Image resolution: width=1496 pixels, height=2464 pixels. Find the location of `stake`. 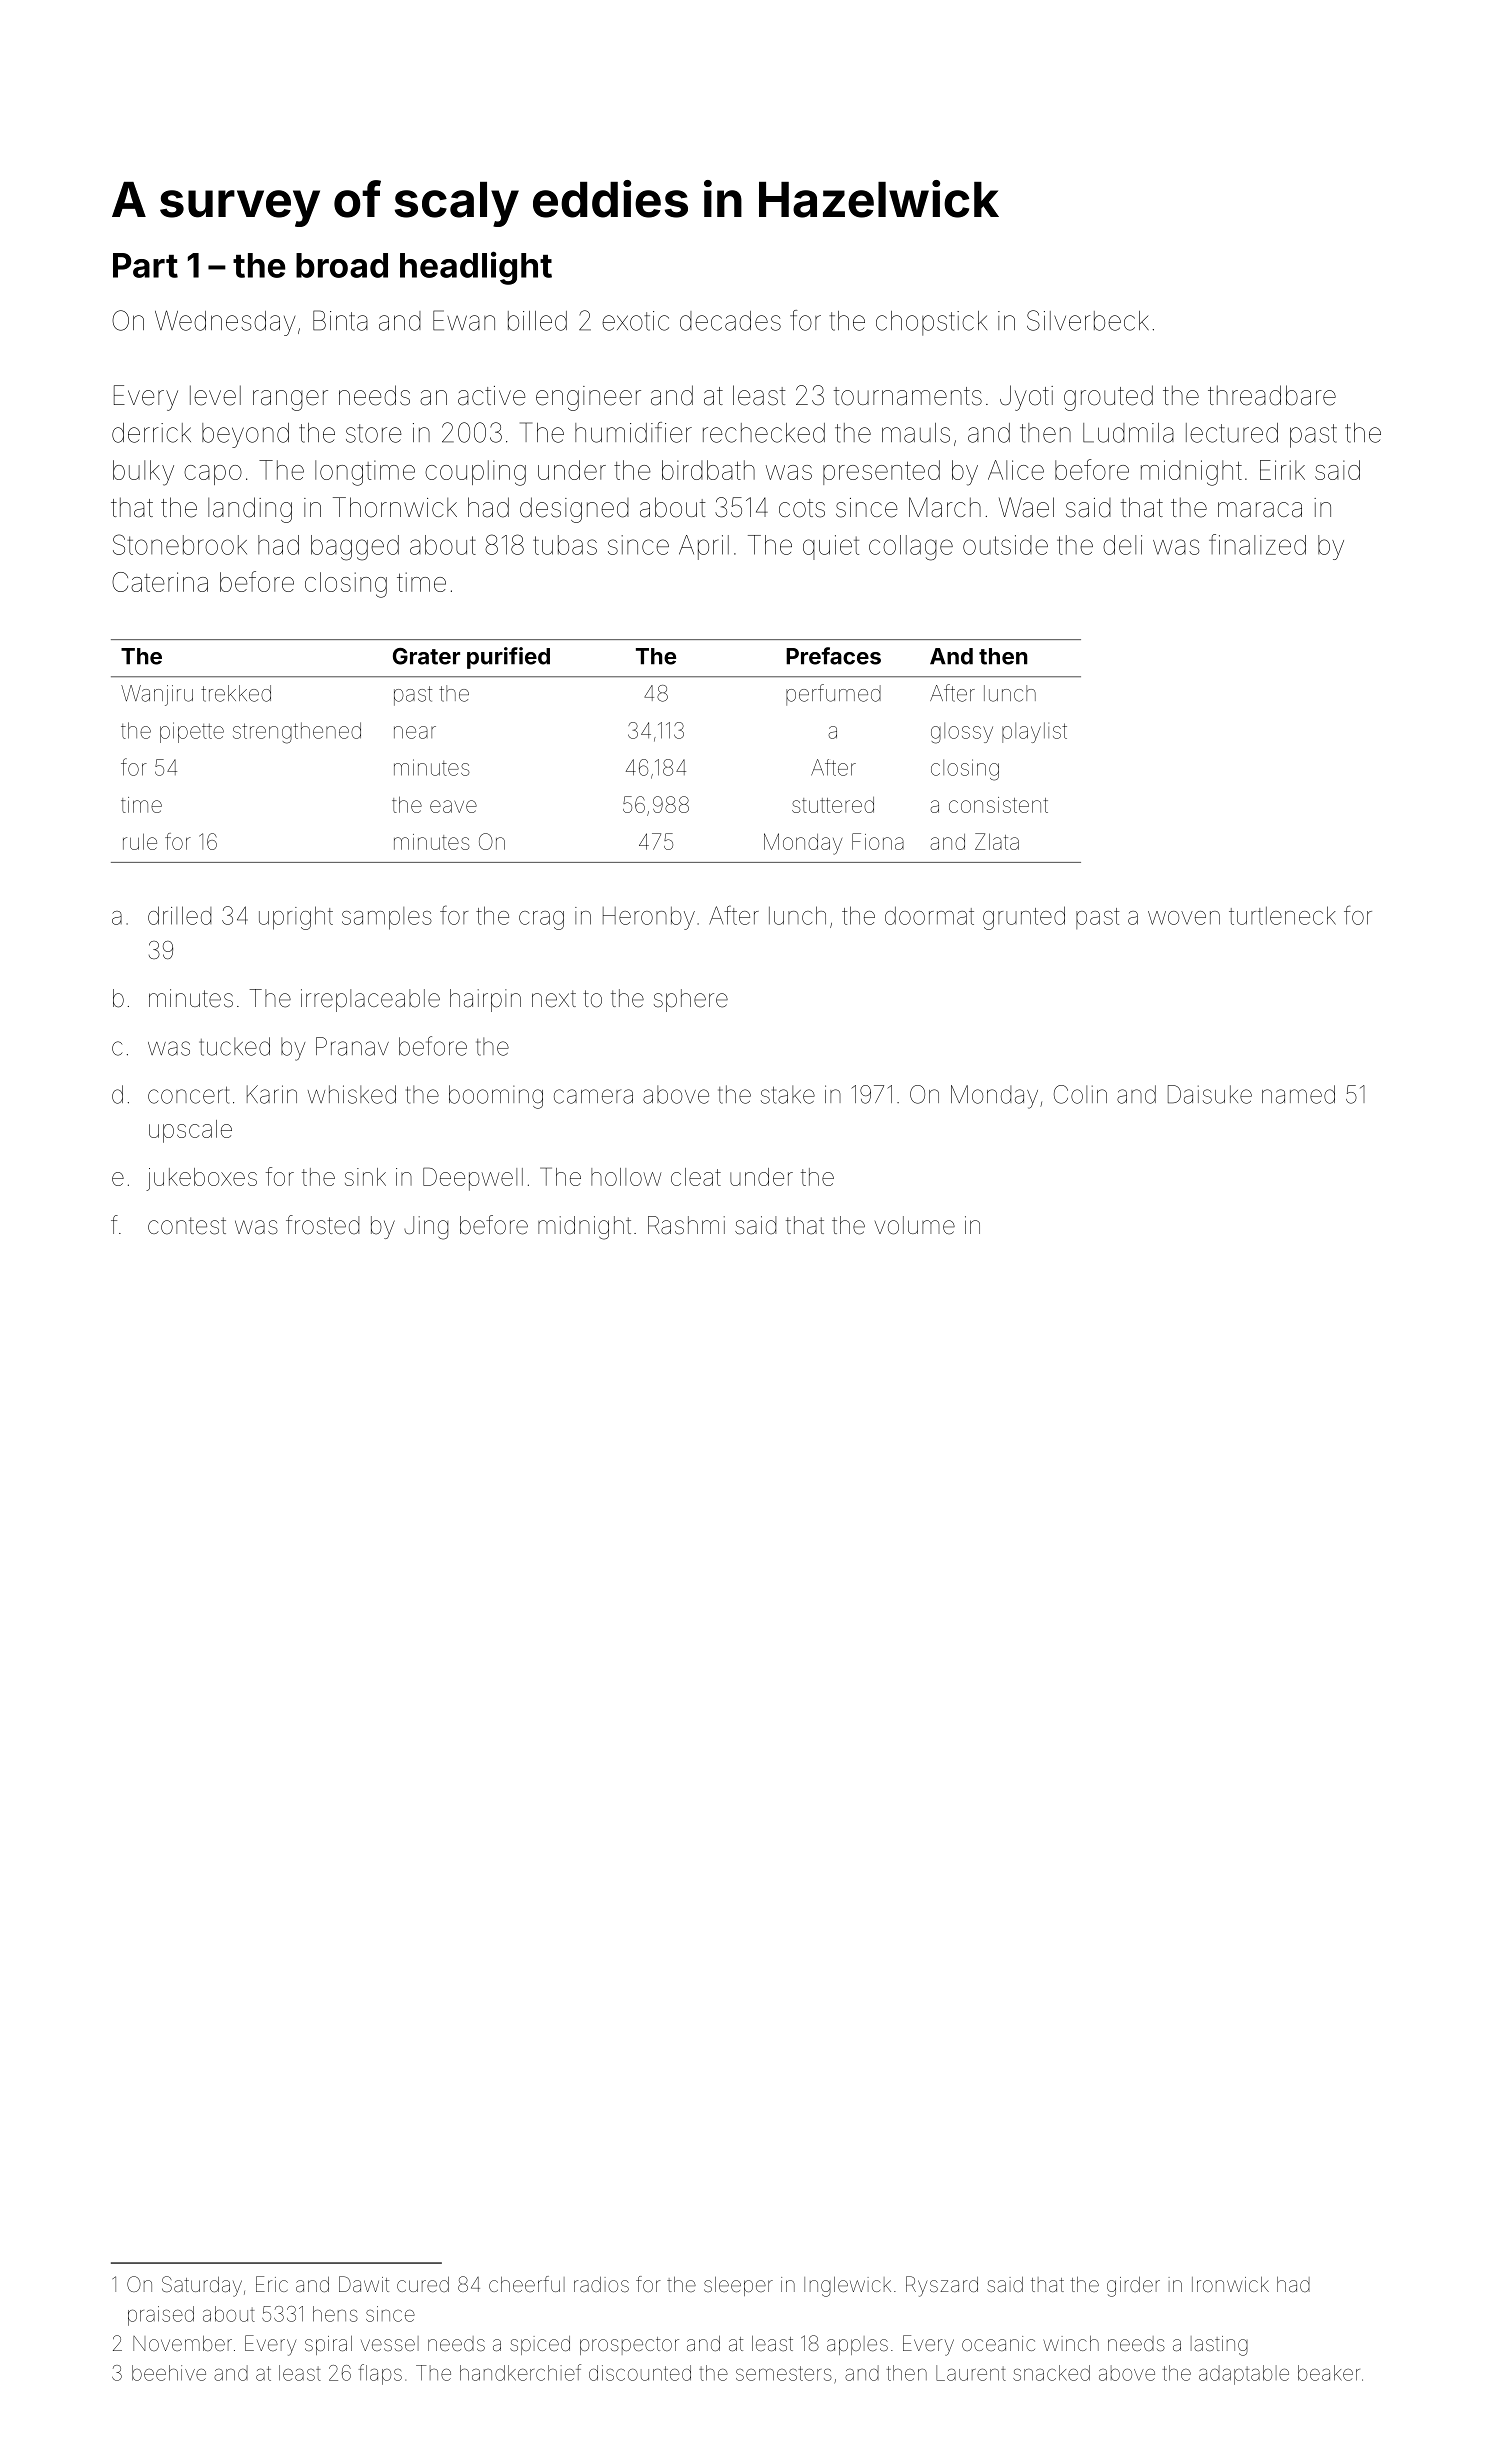

stake is located at coordinates (788, 1094).
